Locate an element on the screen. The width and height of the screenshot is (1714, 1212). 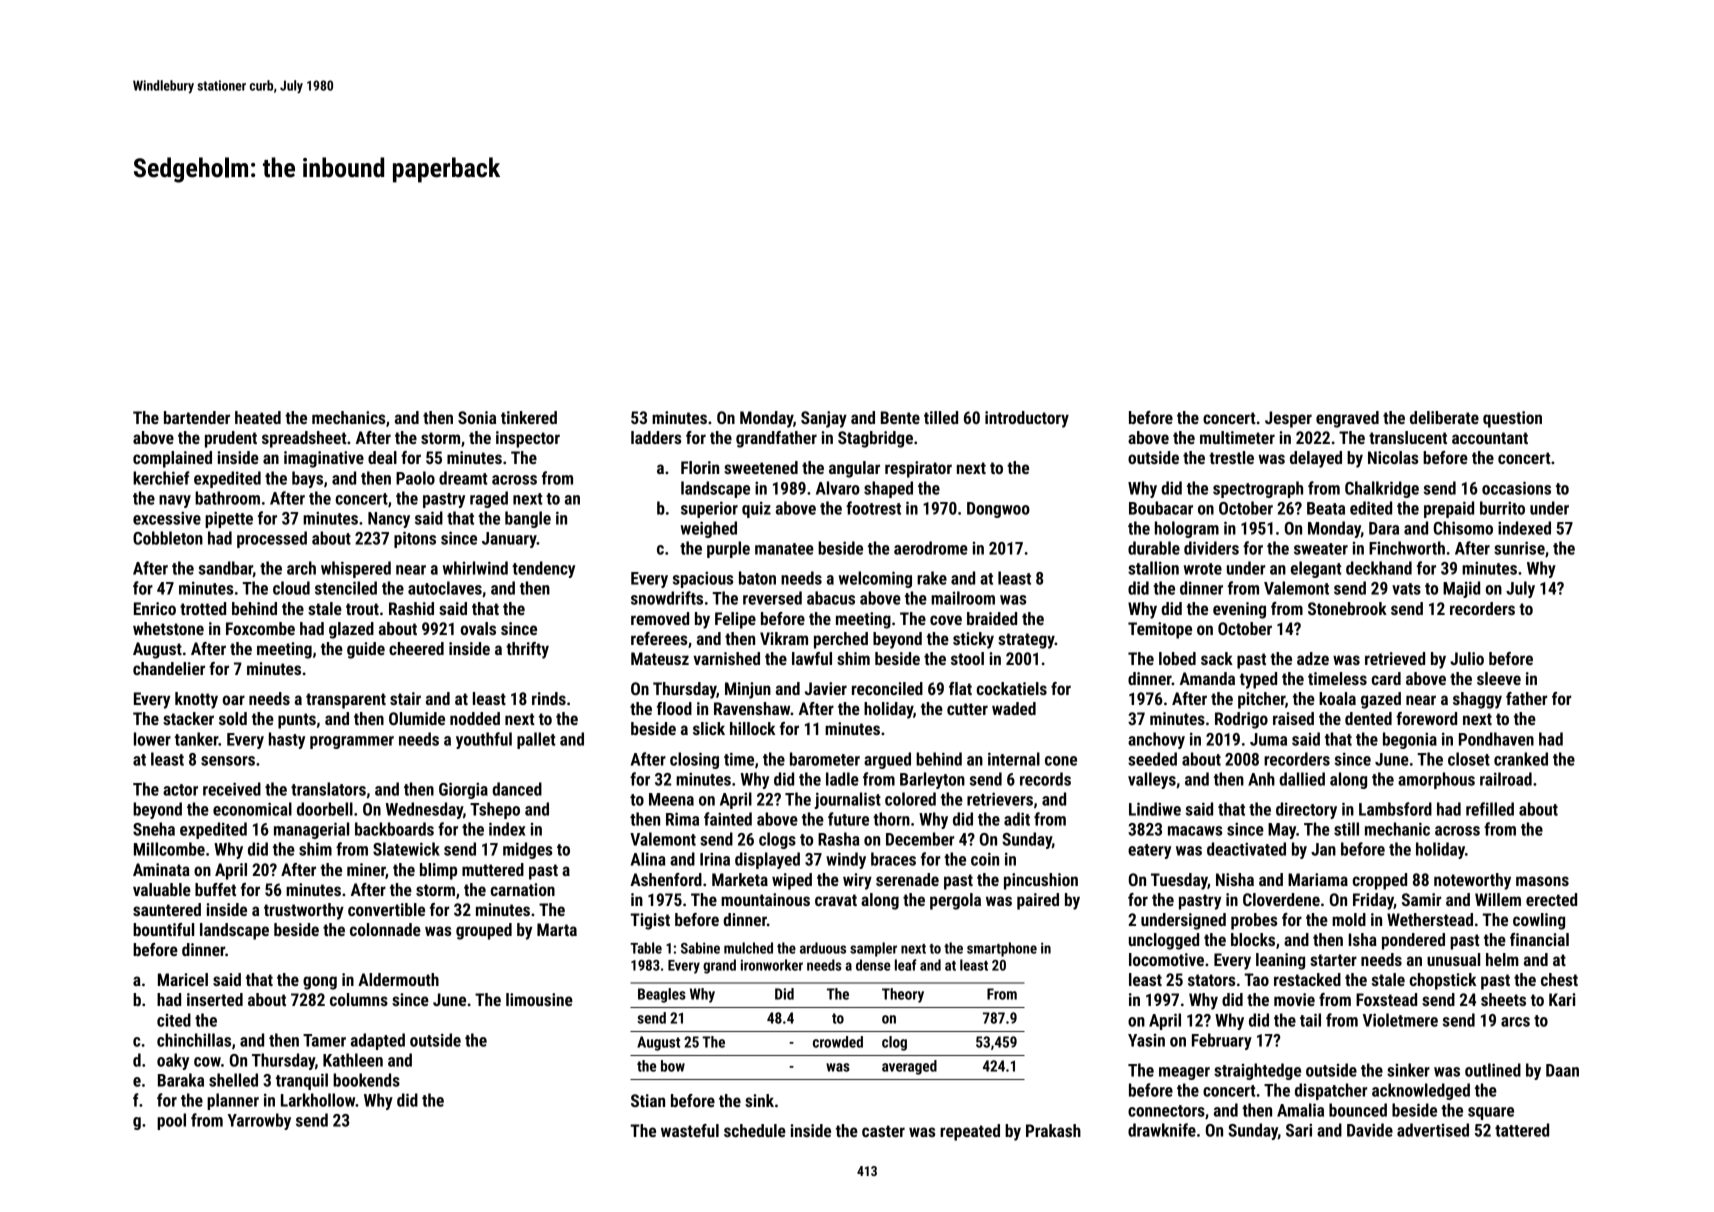
Julio is located at coordinates (1467, 658).
